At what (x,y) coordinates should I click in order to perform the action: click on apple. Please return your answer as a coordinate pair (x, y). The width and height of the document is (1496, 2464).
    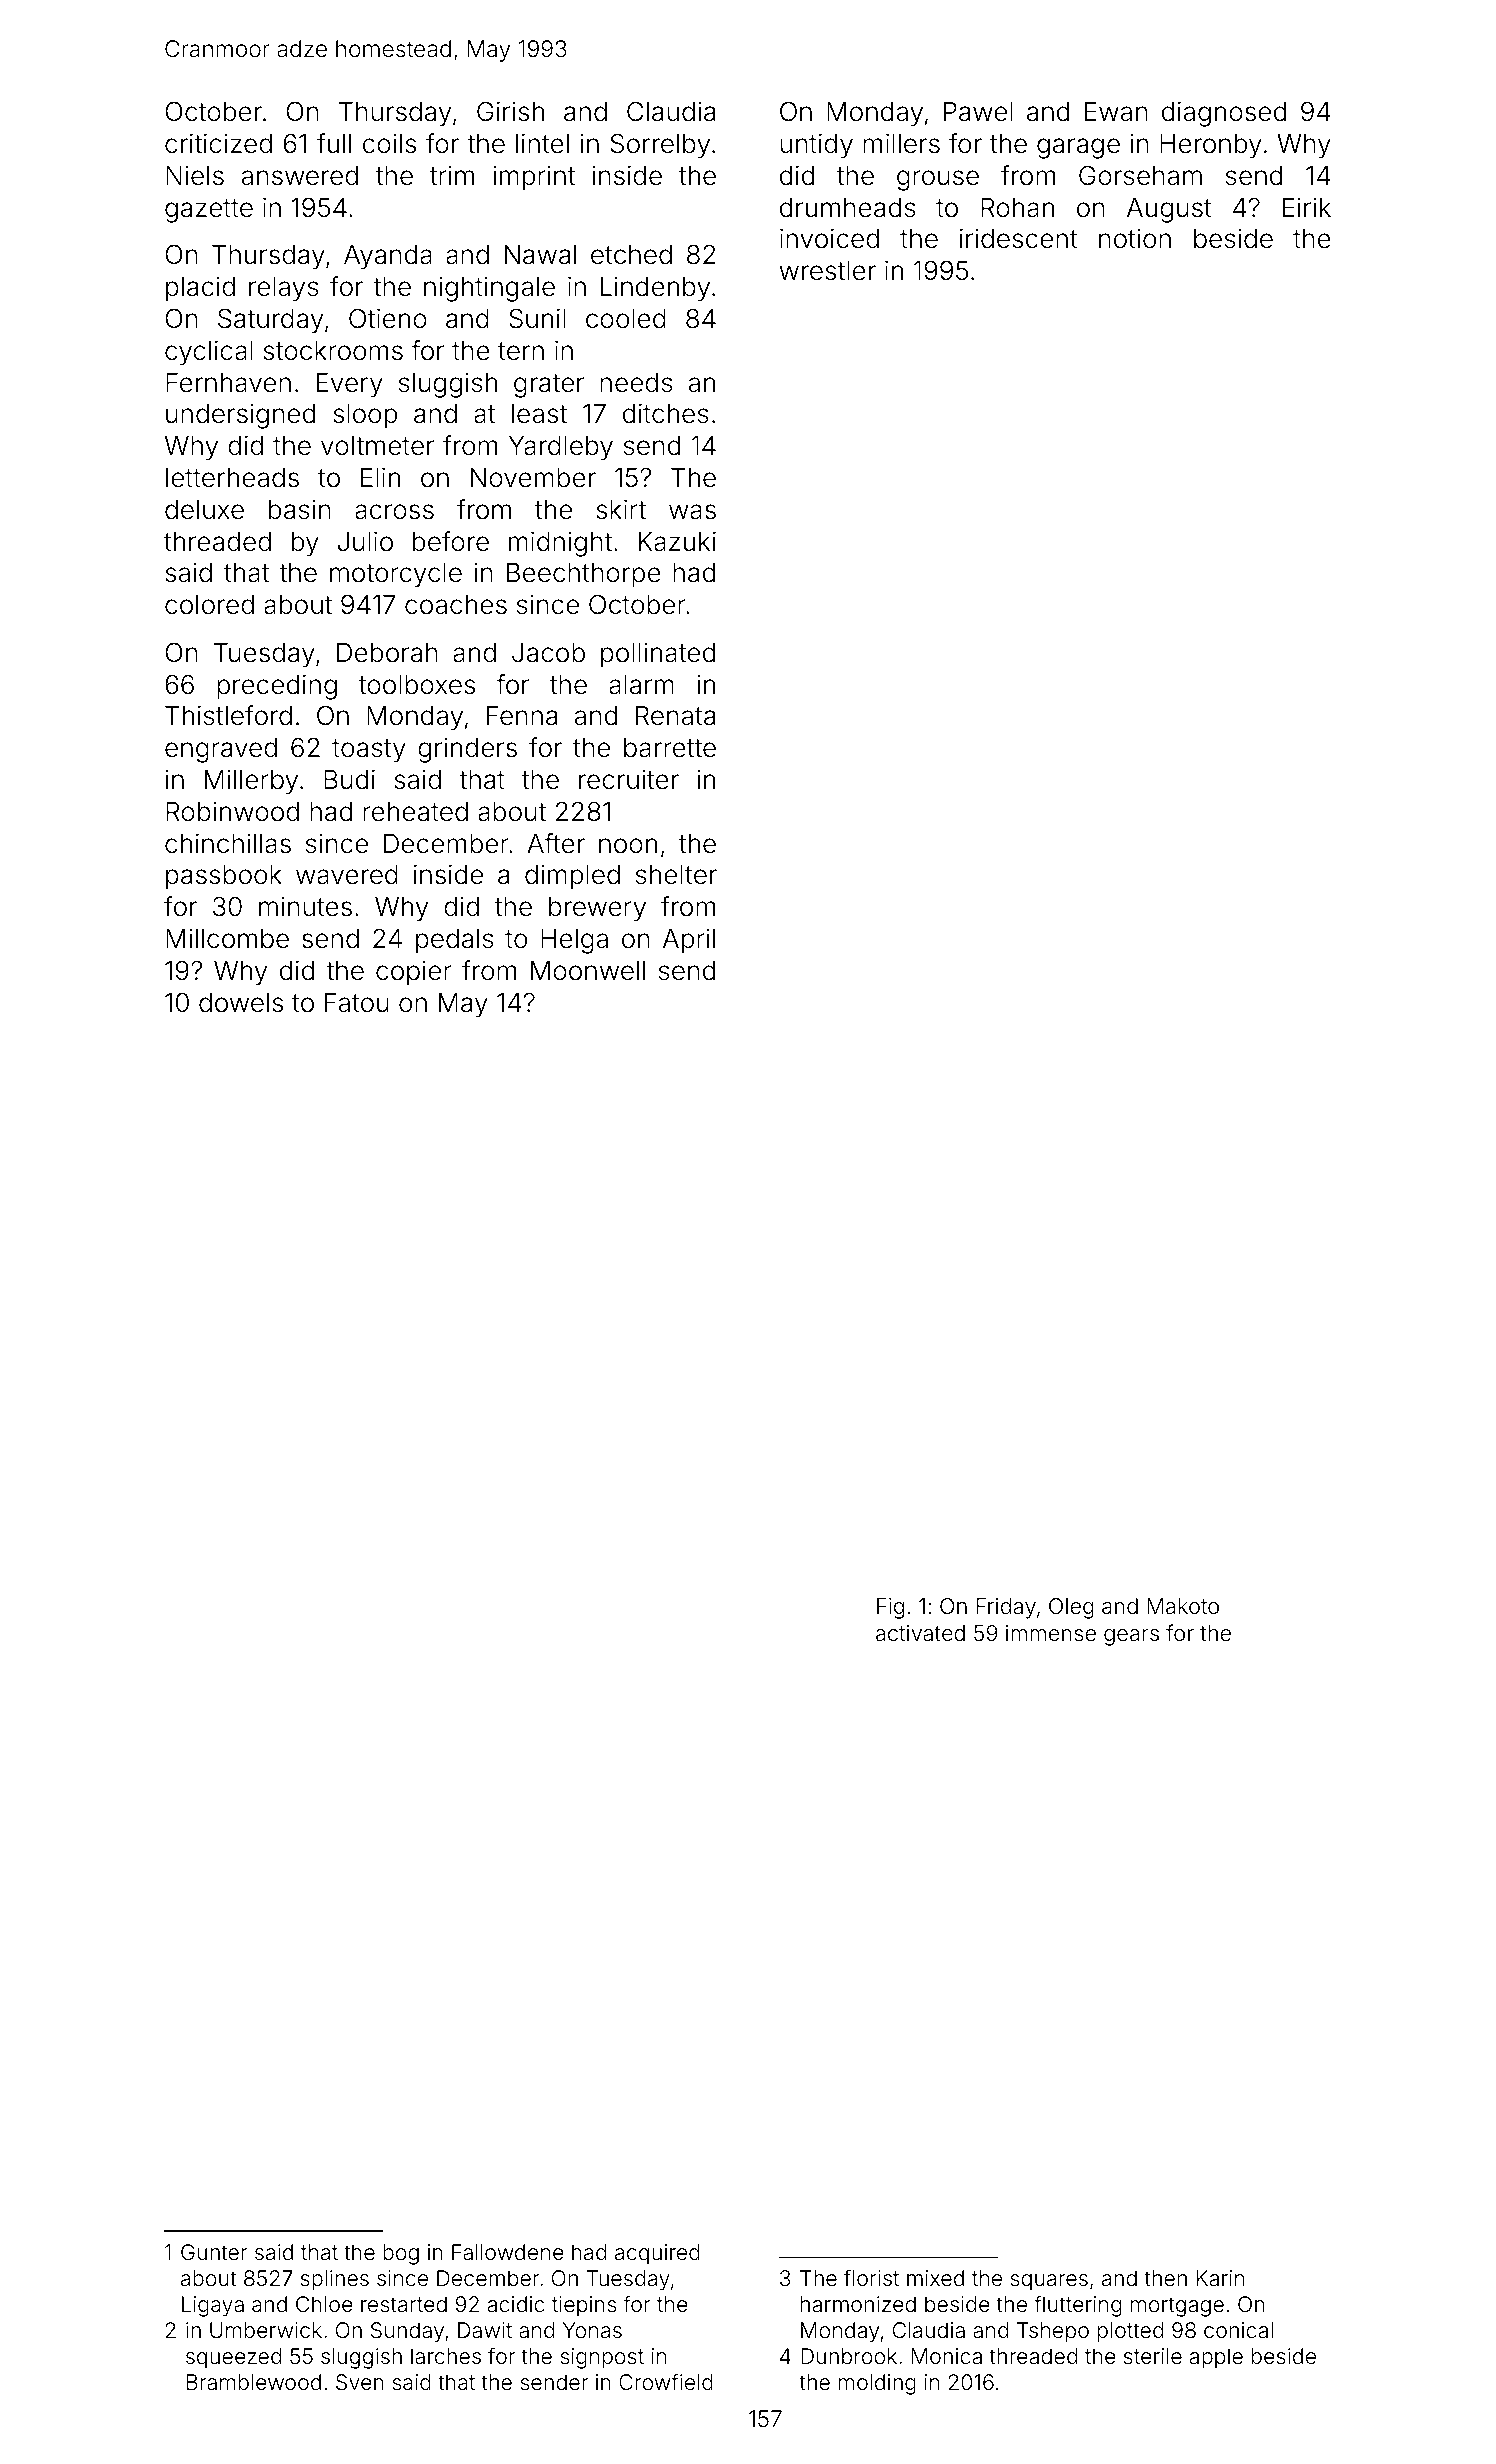
    Looking at the image, I should click on (1216, 2358).
